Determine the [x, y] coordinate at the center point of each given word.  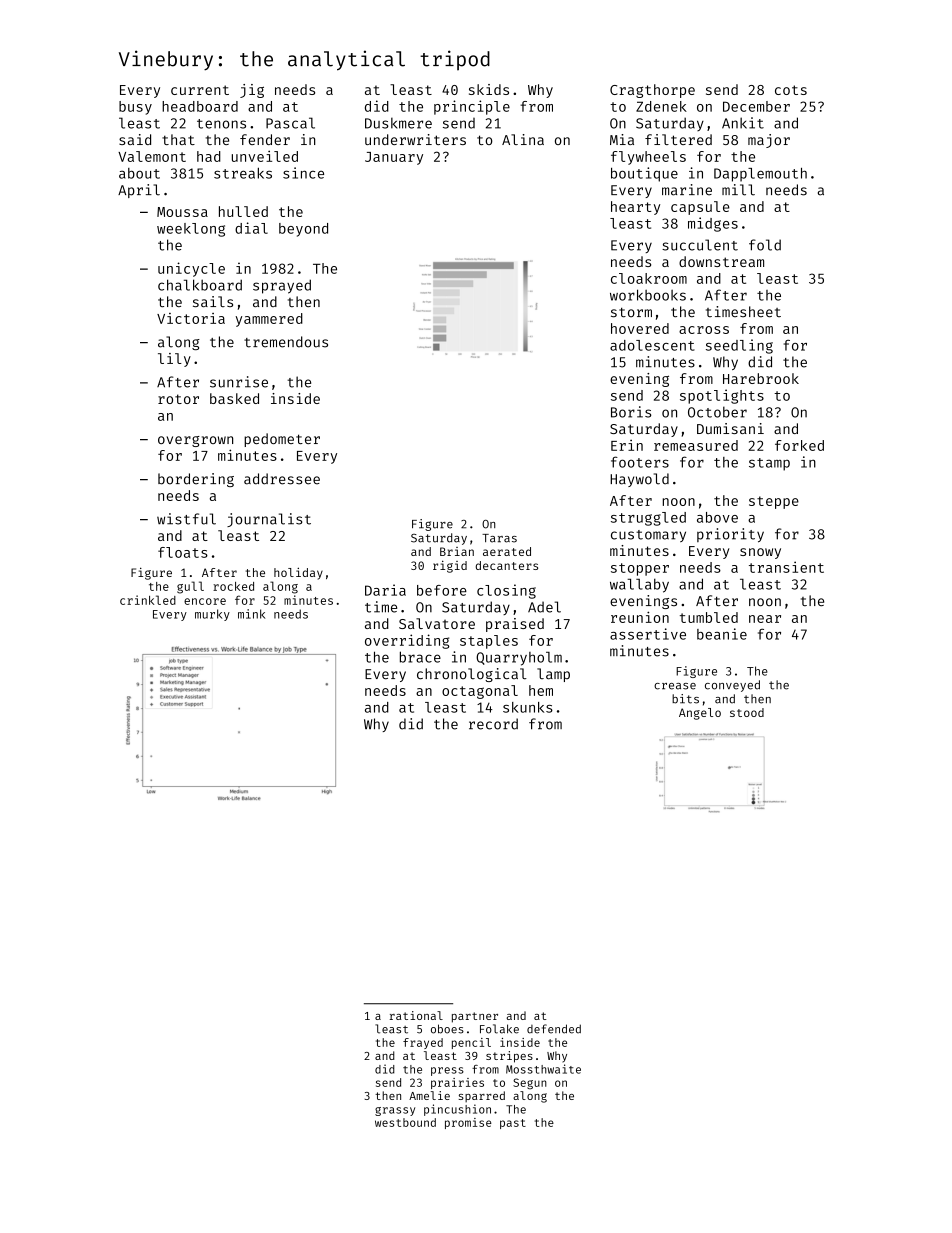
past [513, 1124]
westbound [405, 1122]
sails [213, 301]
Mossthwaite [543, 1069]
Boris [631, 412]
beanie [722, 634]
